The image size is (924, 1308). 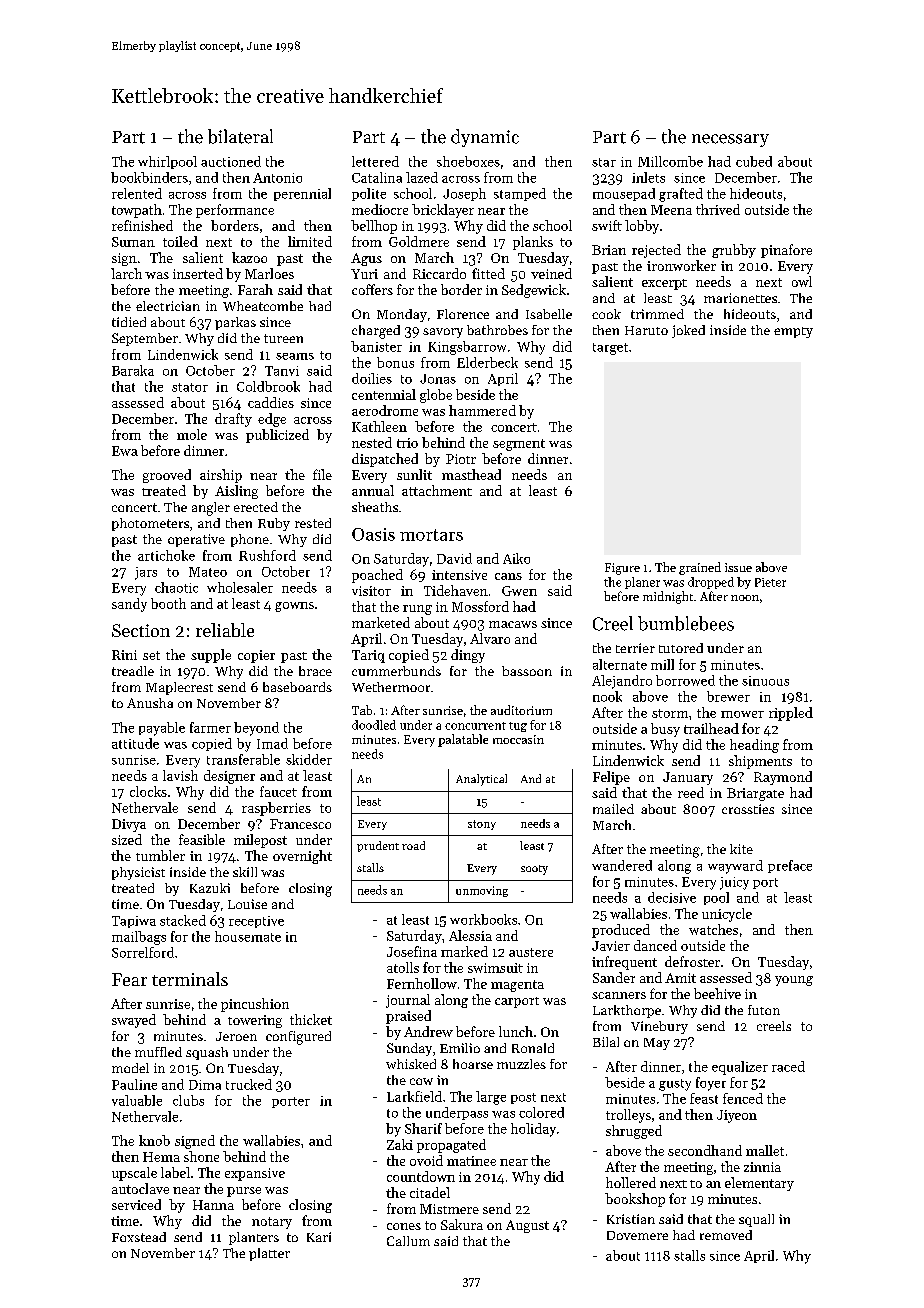 What do you see at coordinates (730, 140) in the screenshot?
I see `necessary` at bounding box center [730, 140].
